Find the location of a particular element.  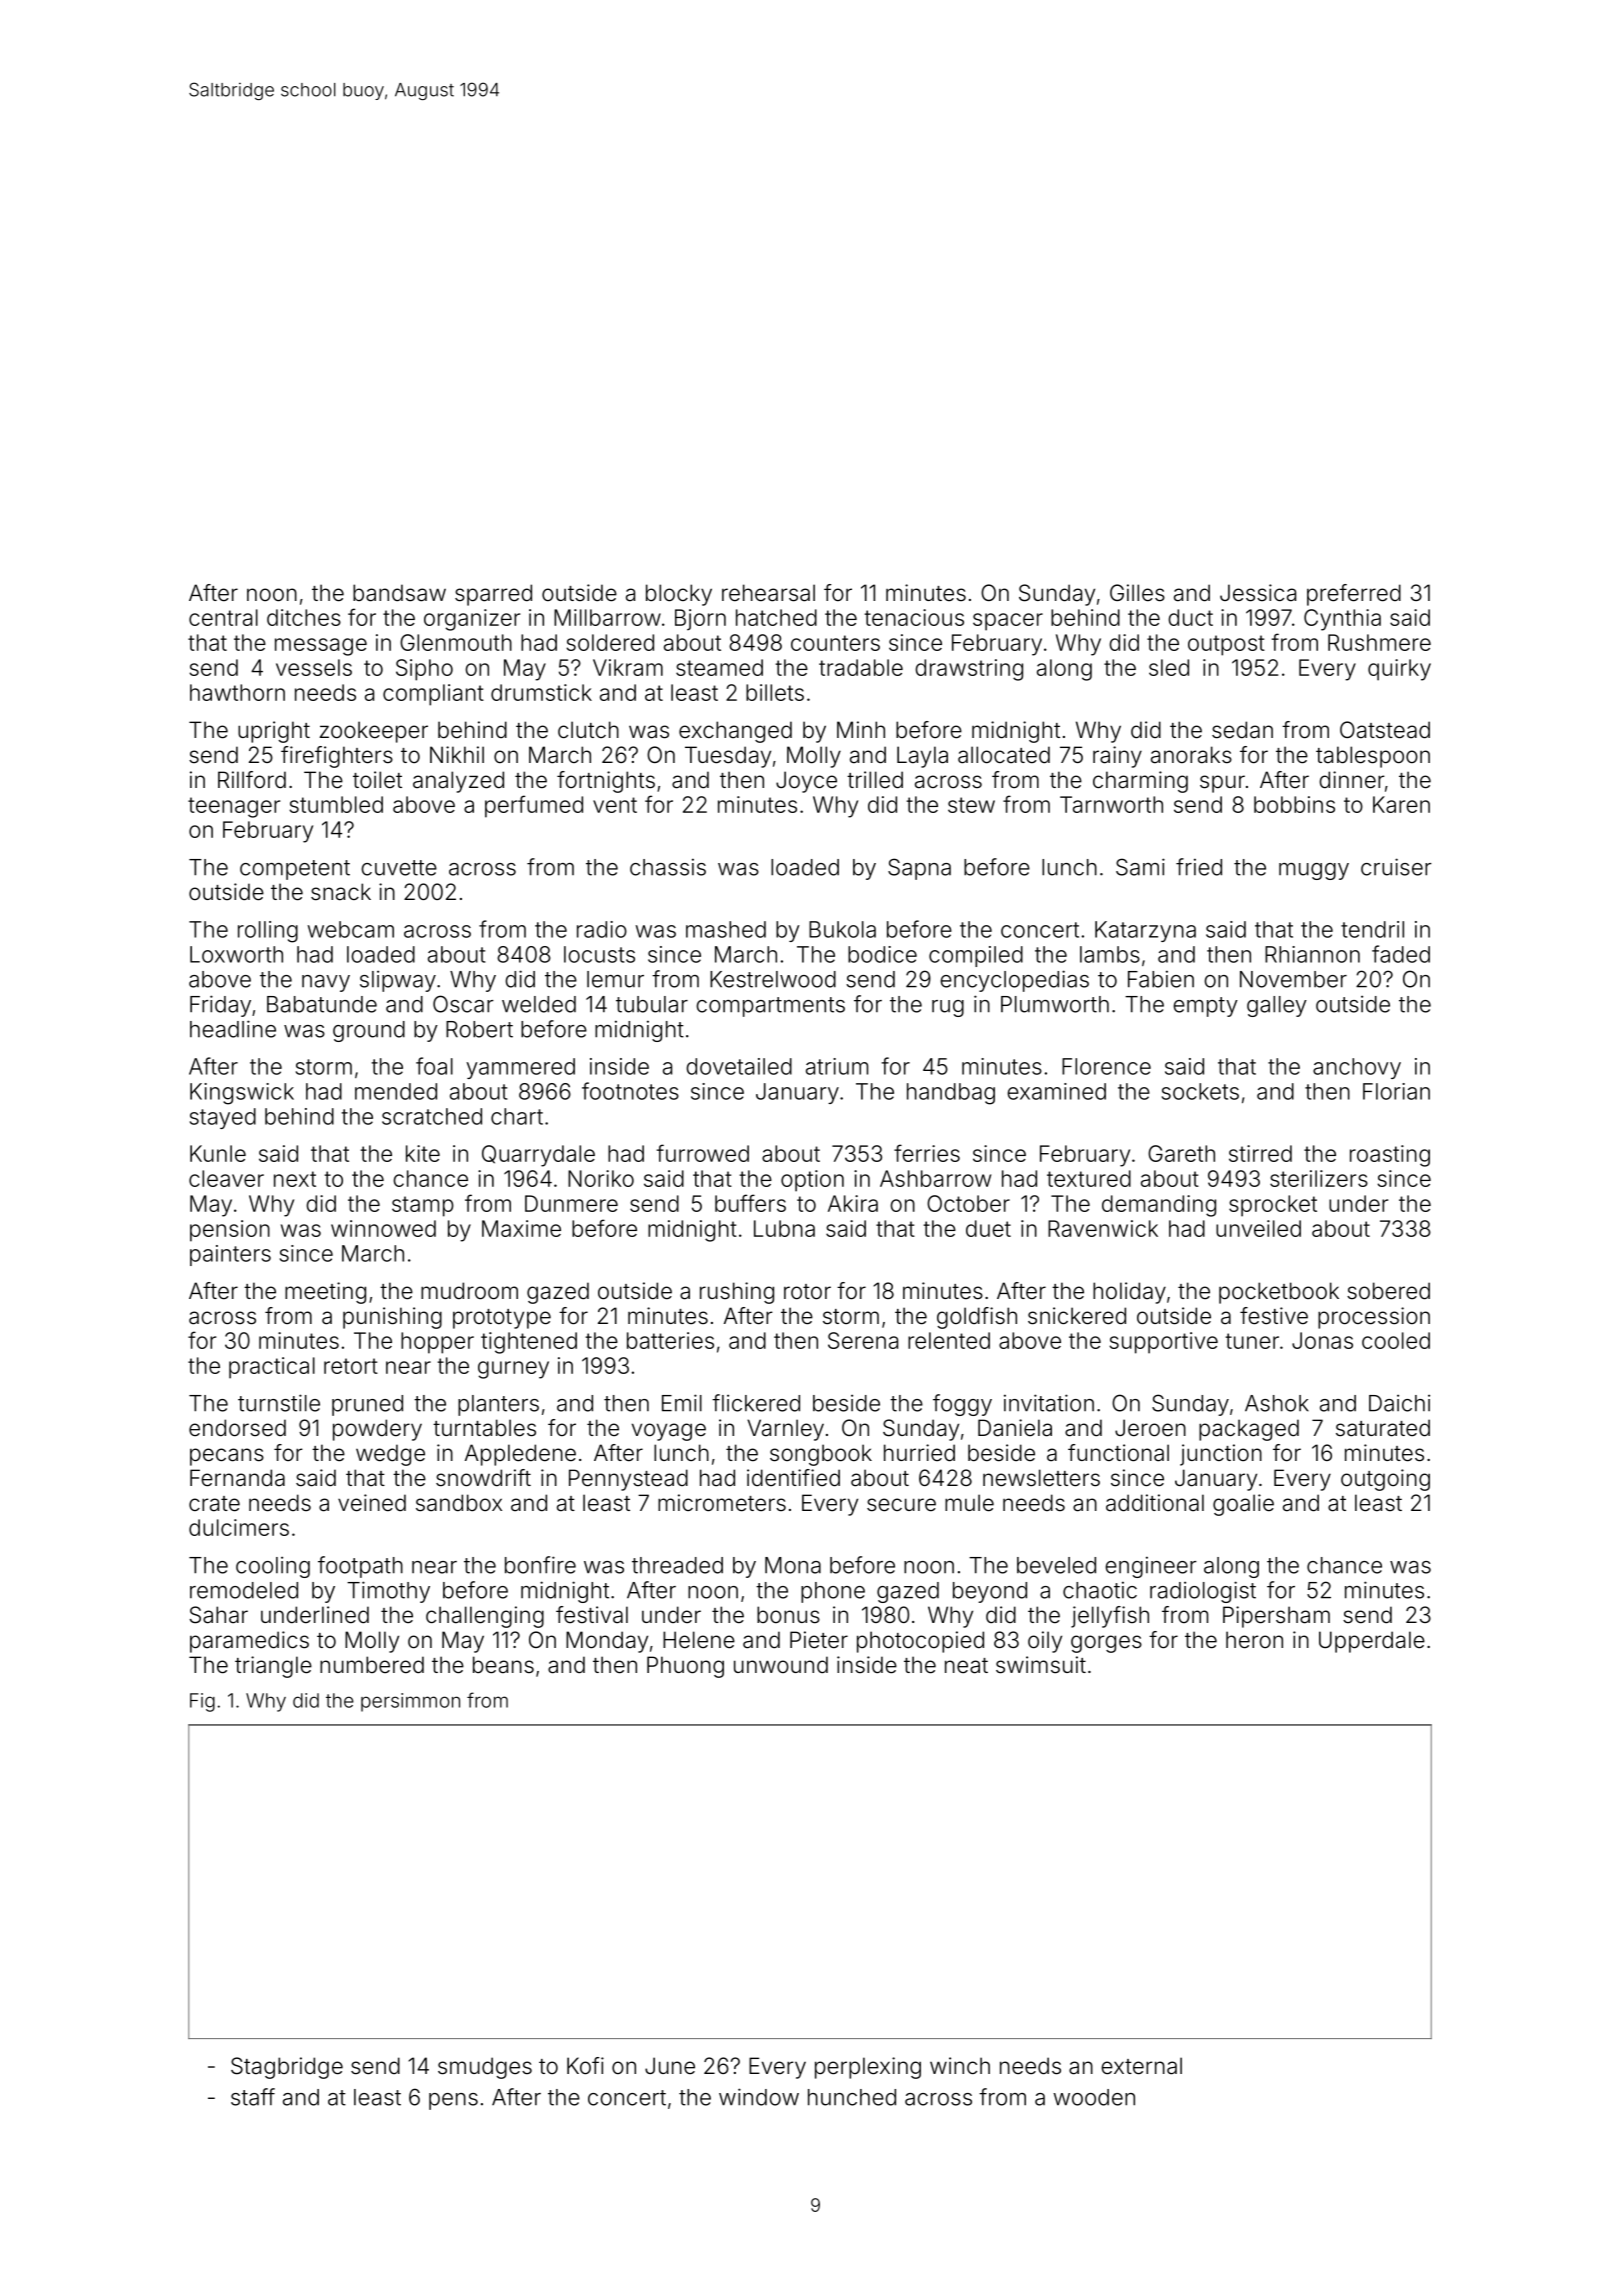

Daichi is located at coordinates (1399, 1403).
